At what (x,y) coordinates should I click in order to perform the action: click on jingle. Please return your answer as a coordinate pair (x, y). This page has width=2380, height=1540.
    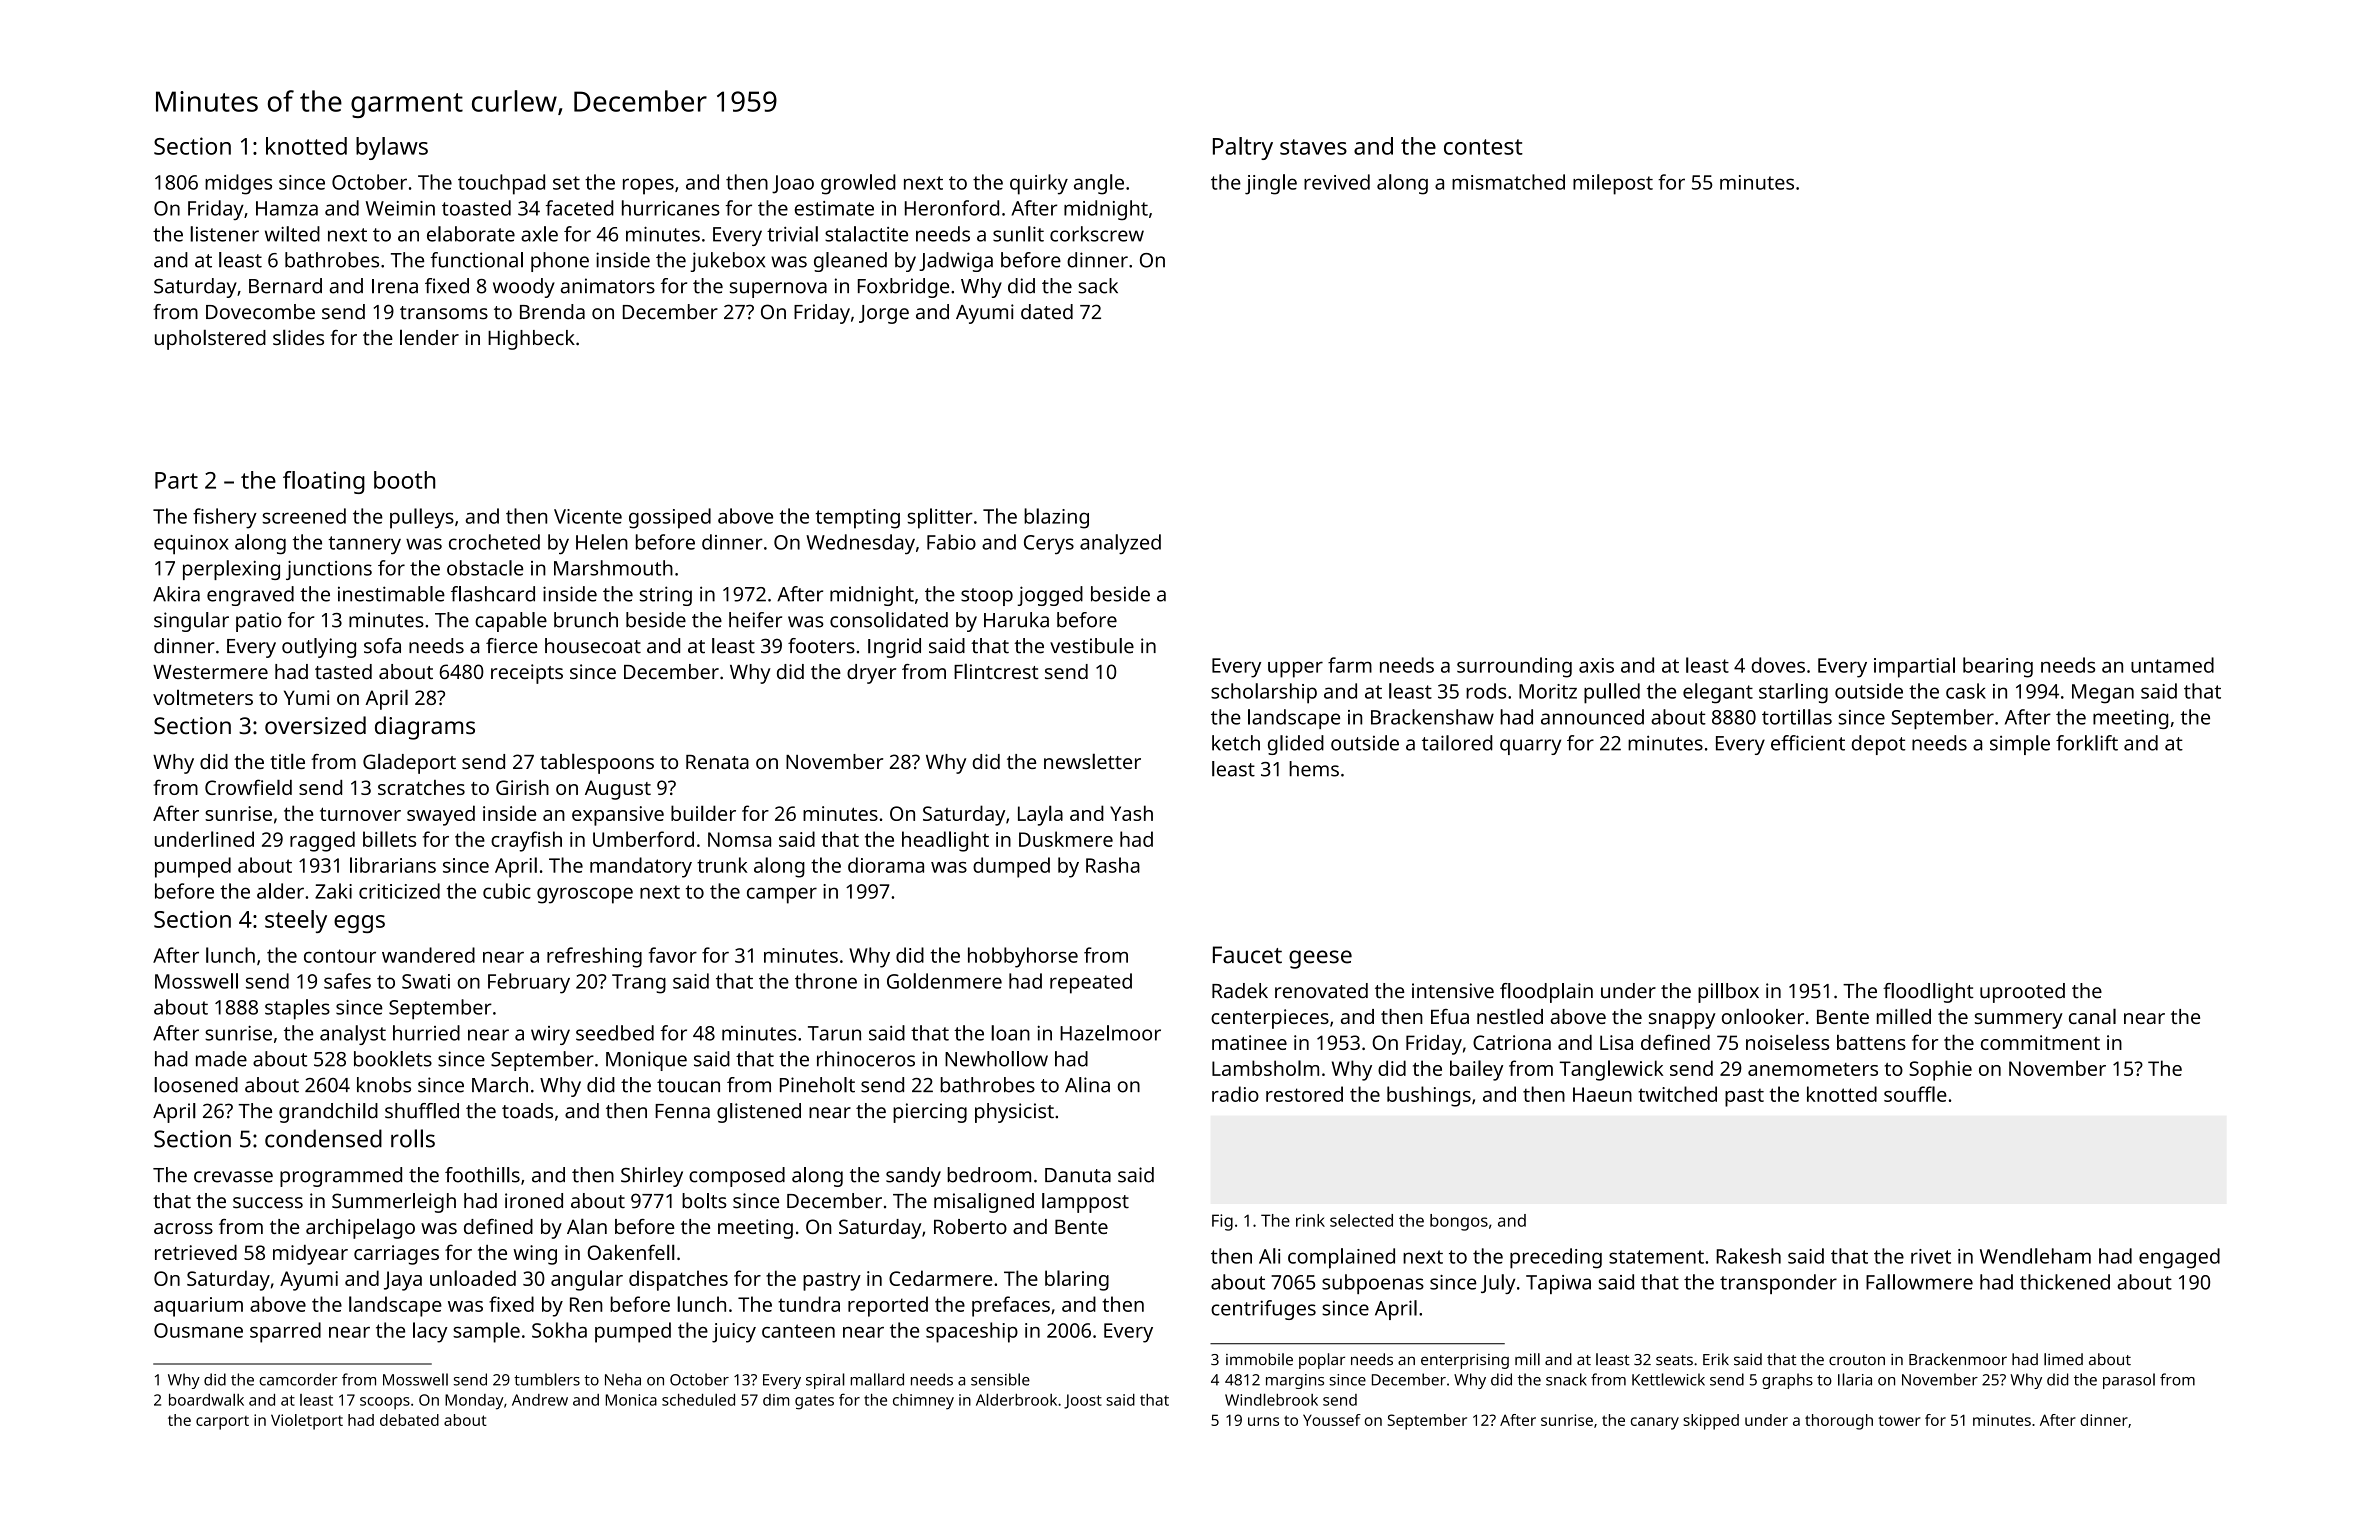
    Looking at the image, I should click on (1271, 184).
